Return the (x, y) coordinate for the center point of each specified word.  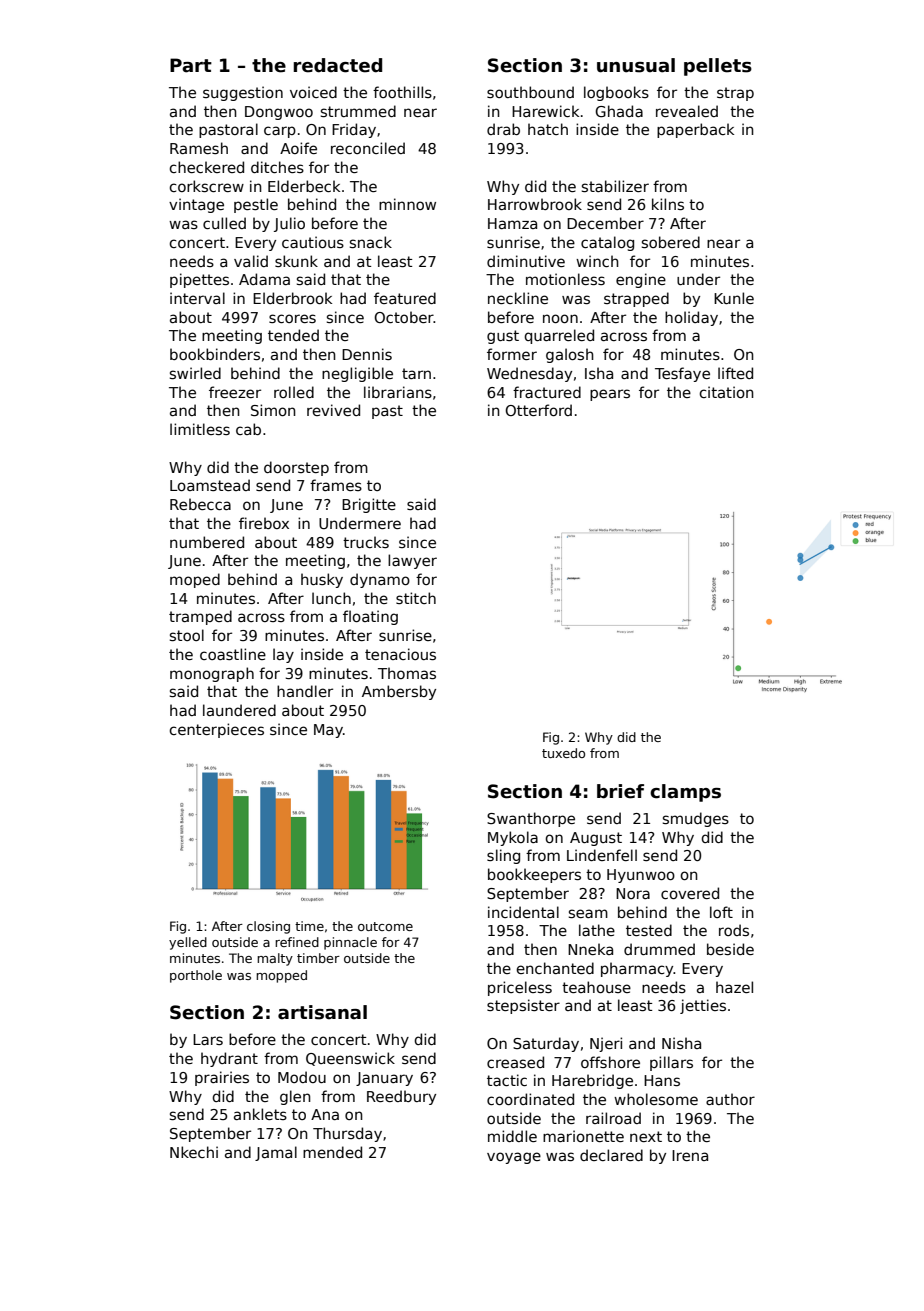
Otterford (538, 410)
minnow (407, 204)
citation (726, 392)
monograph (212, 674)
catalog (607, 243)
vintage (196, 205)
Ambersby (399, 692)
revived (333, 410)
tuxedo (563, 753)
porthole (196, 976)
